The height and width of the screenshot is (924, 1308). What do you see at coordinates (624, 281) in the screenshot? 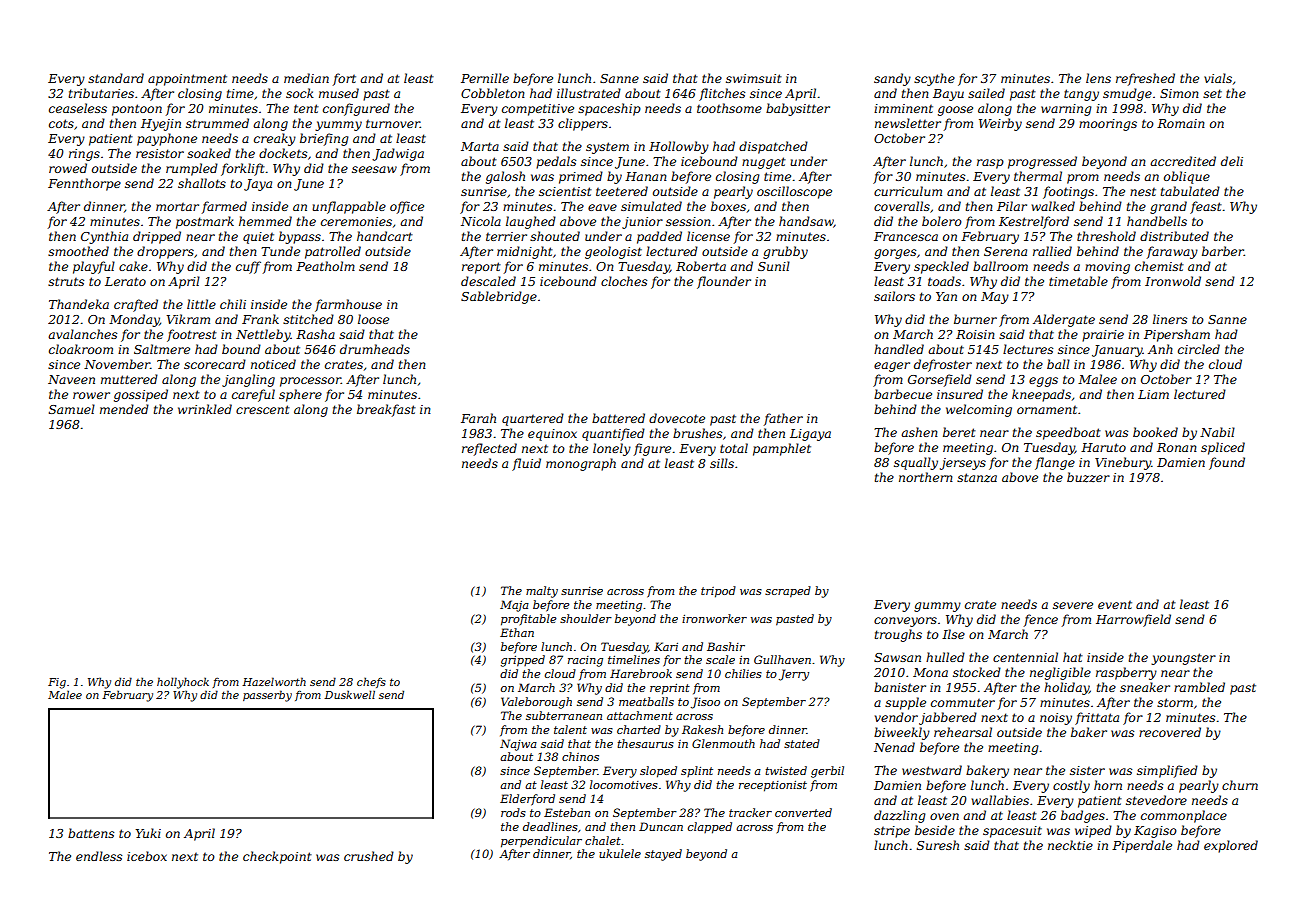
I see `cloches` at bounding box center [624, 281].
